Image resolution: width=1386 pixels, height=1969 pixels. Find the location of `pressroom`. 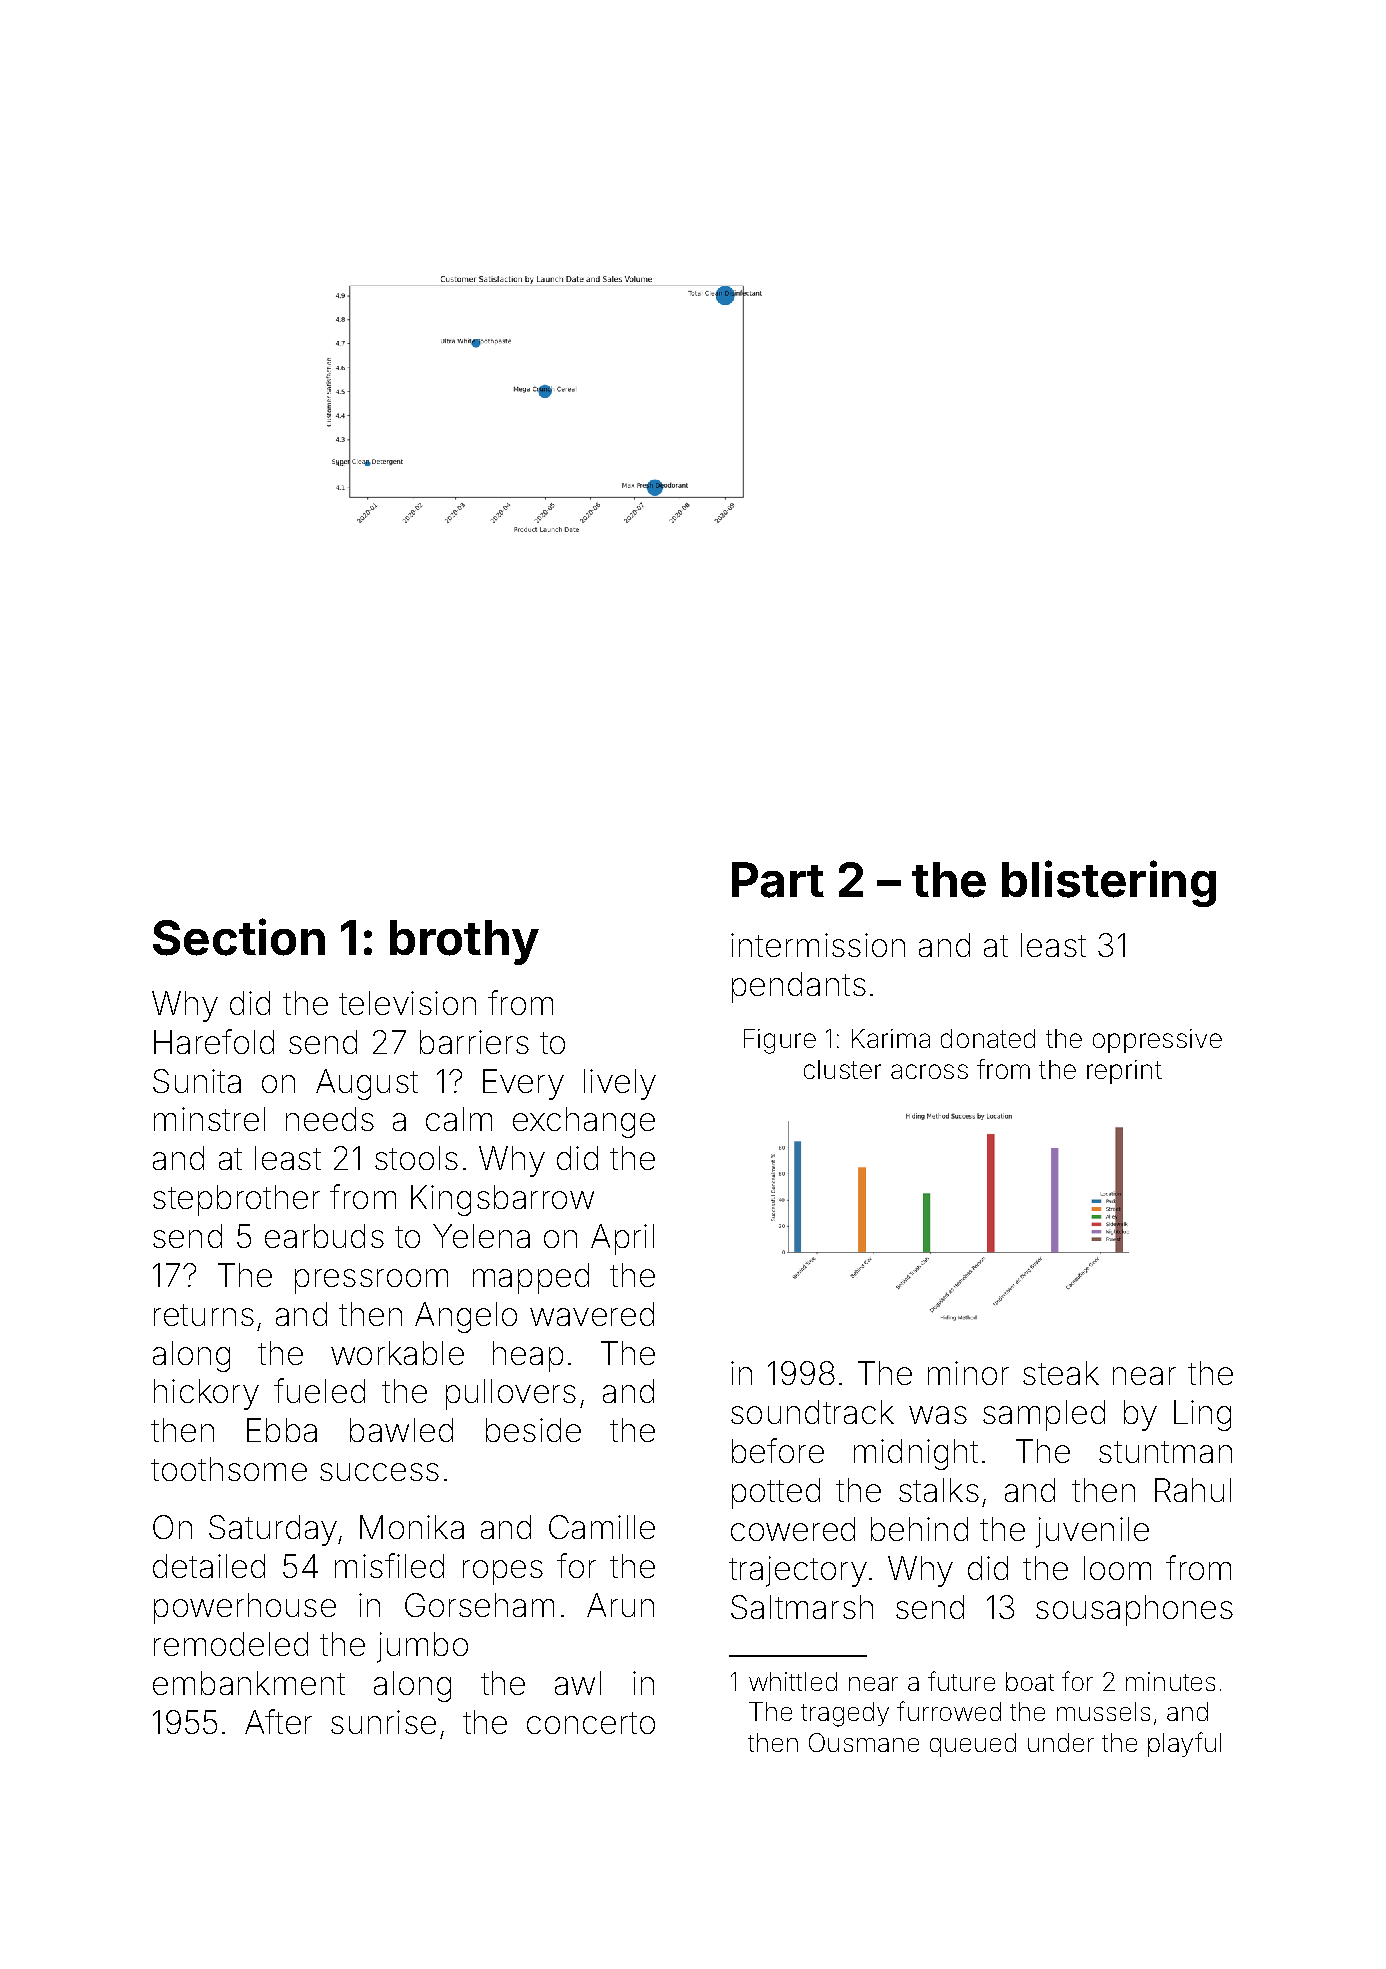

pressroom is located at coordinates (371, 1281).
